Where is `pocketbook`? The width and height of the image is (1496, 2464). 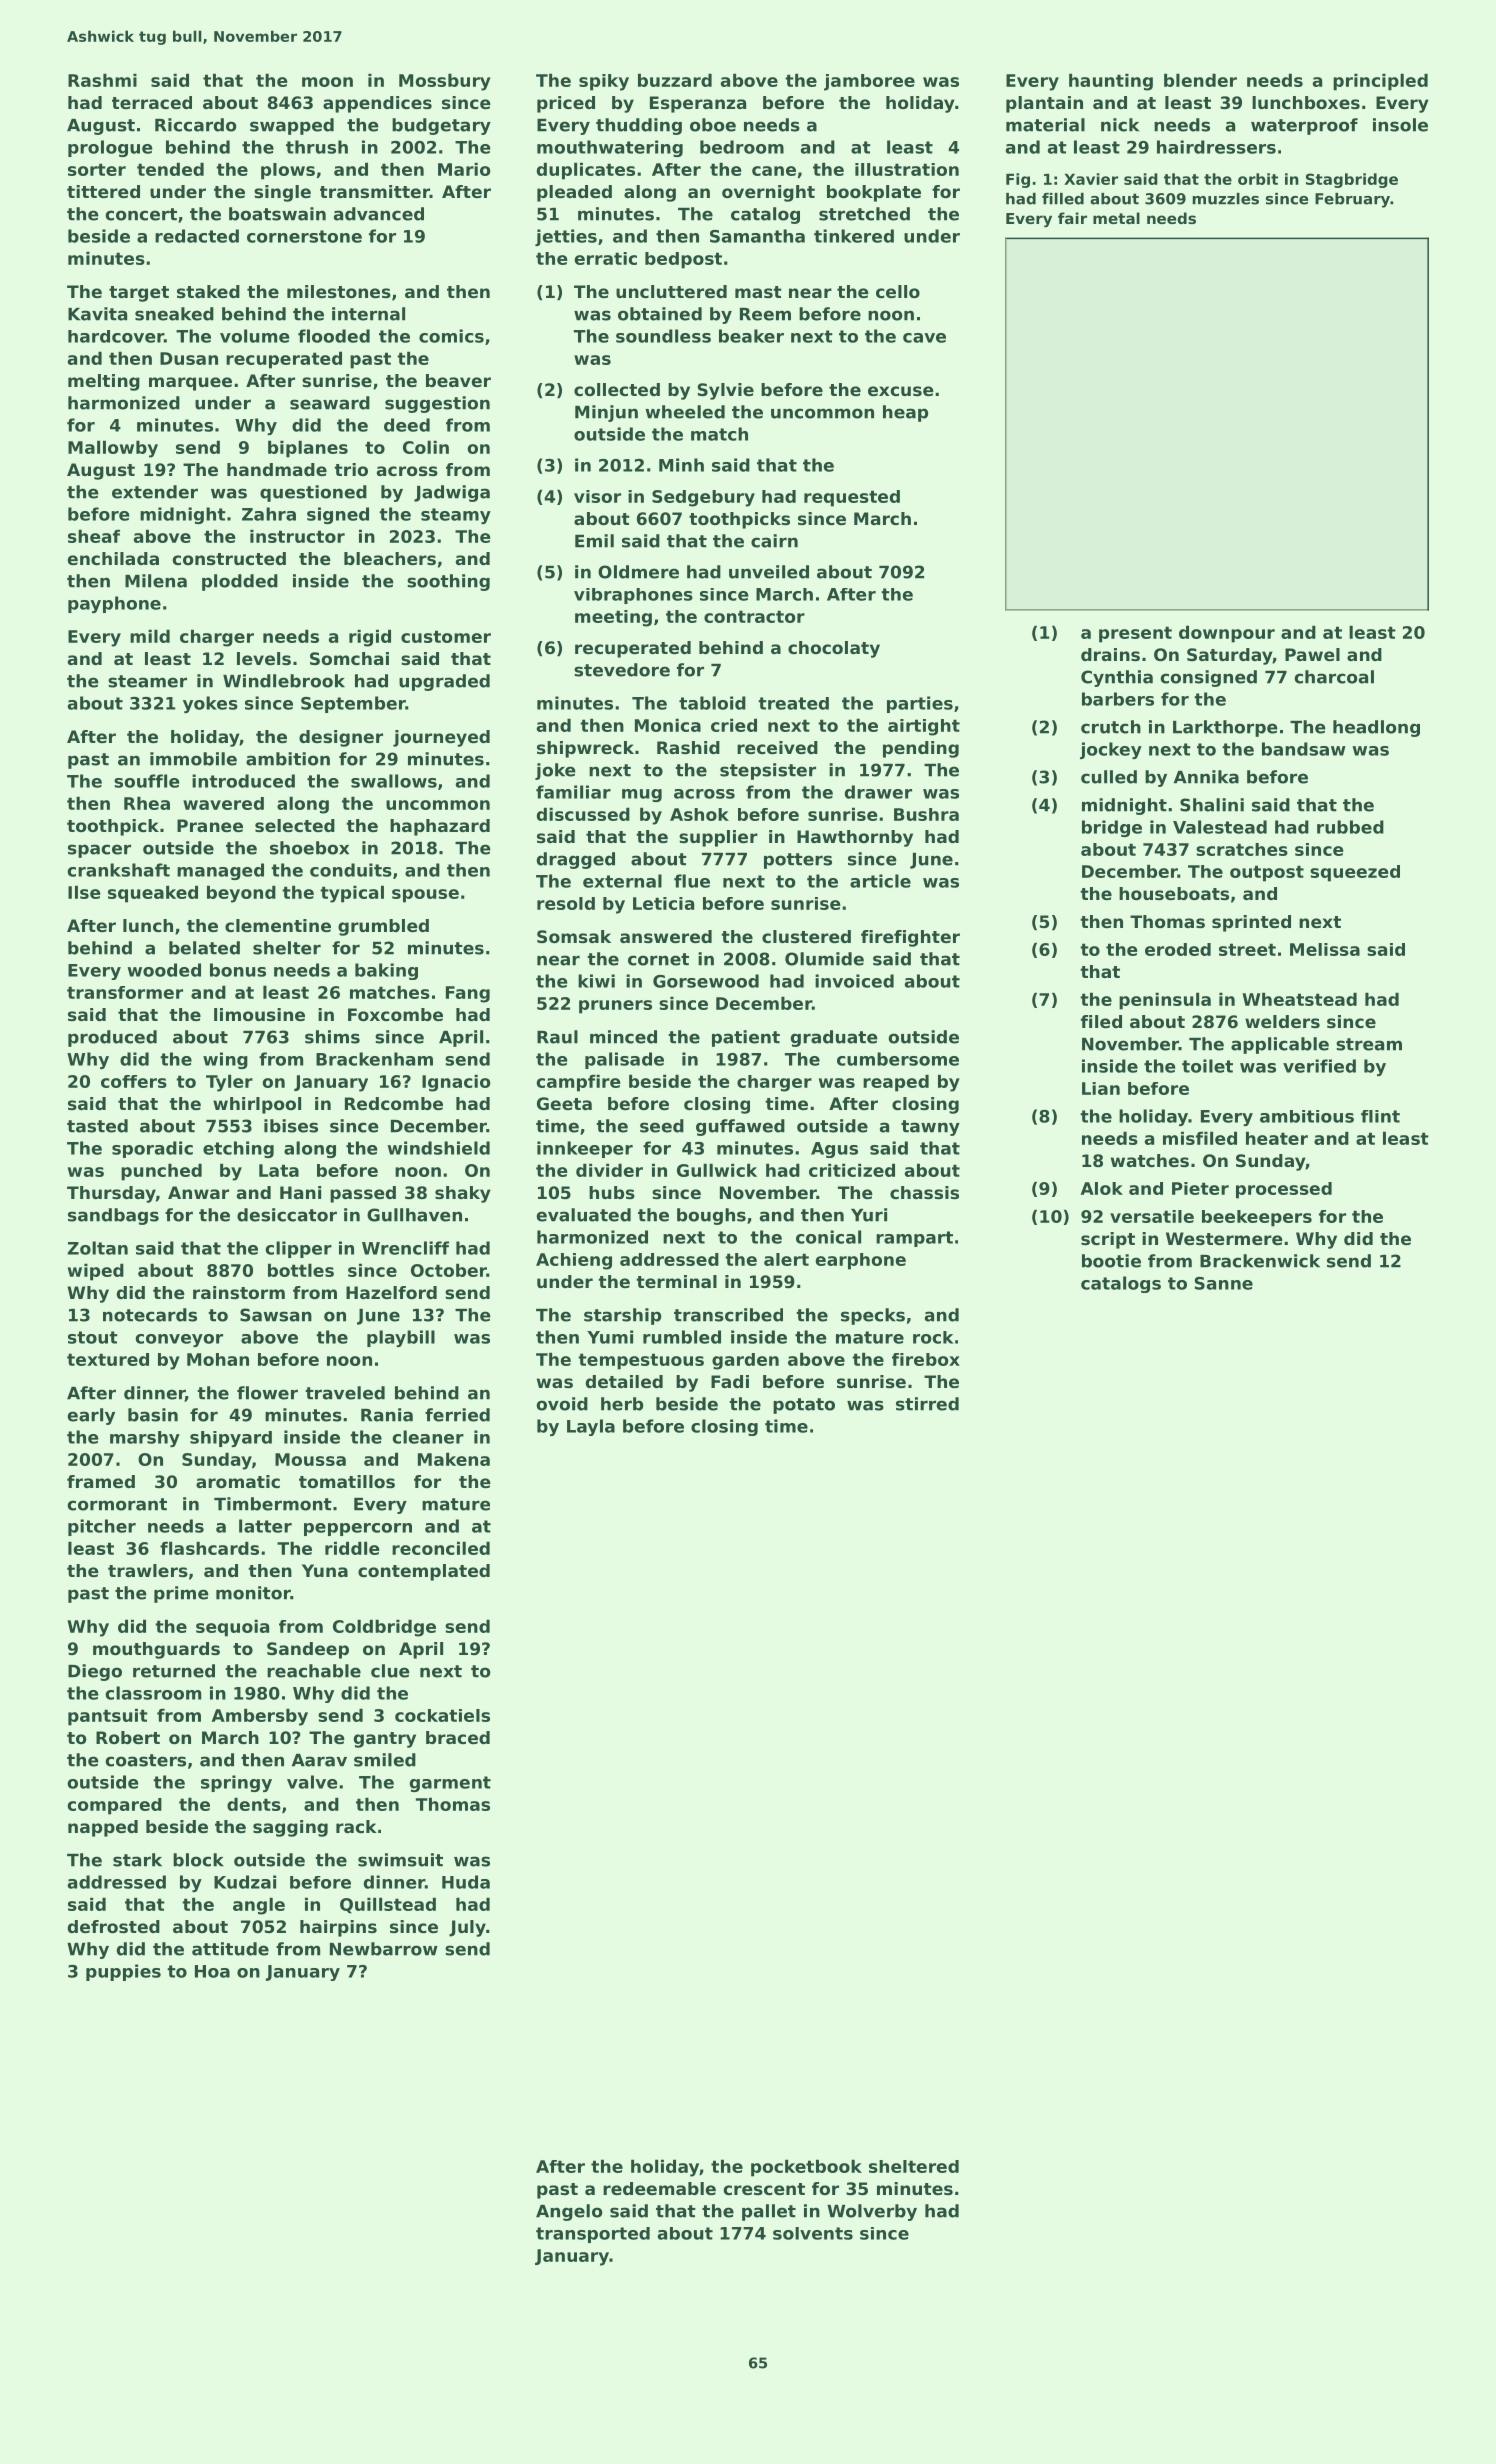 pocketbook is located at coordinates (806, 2168).
